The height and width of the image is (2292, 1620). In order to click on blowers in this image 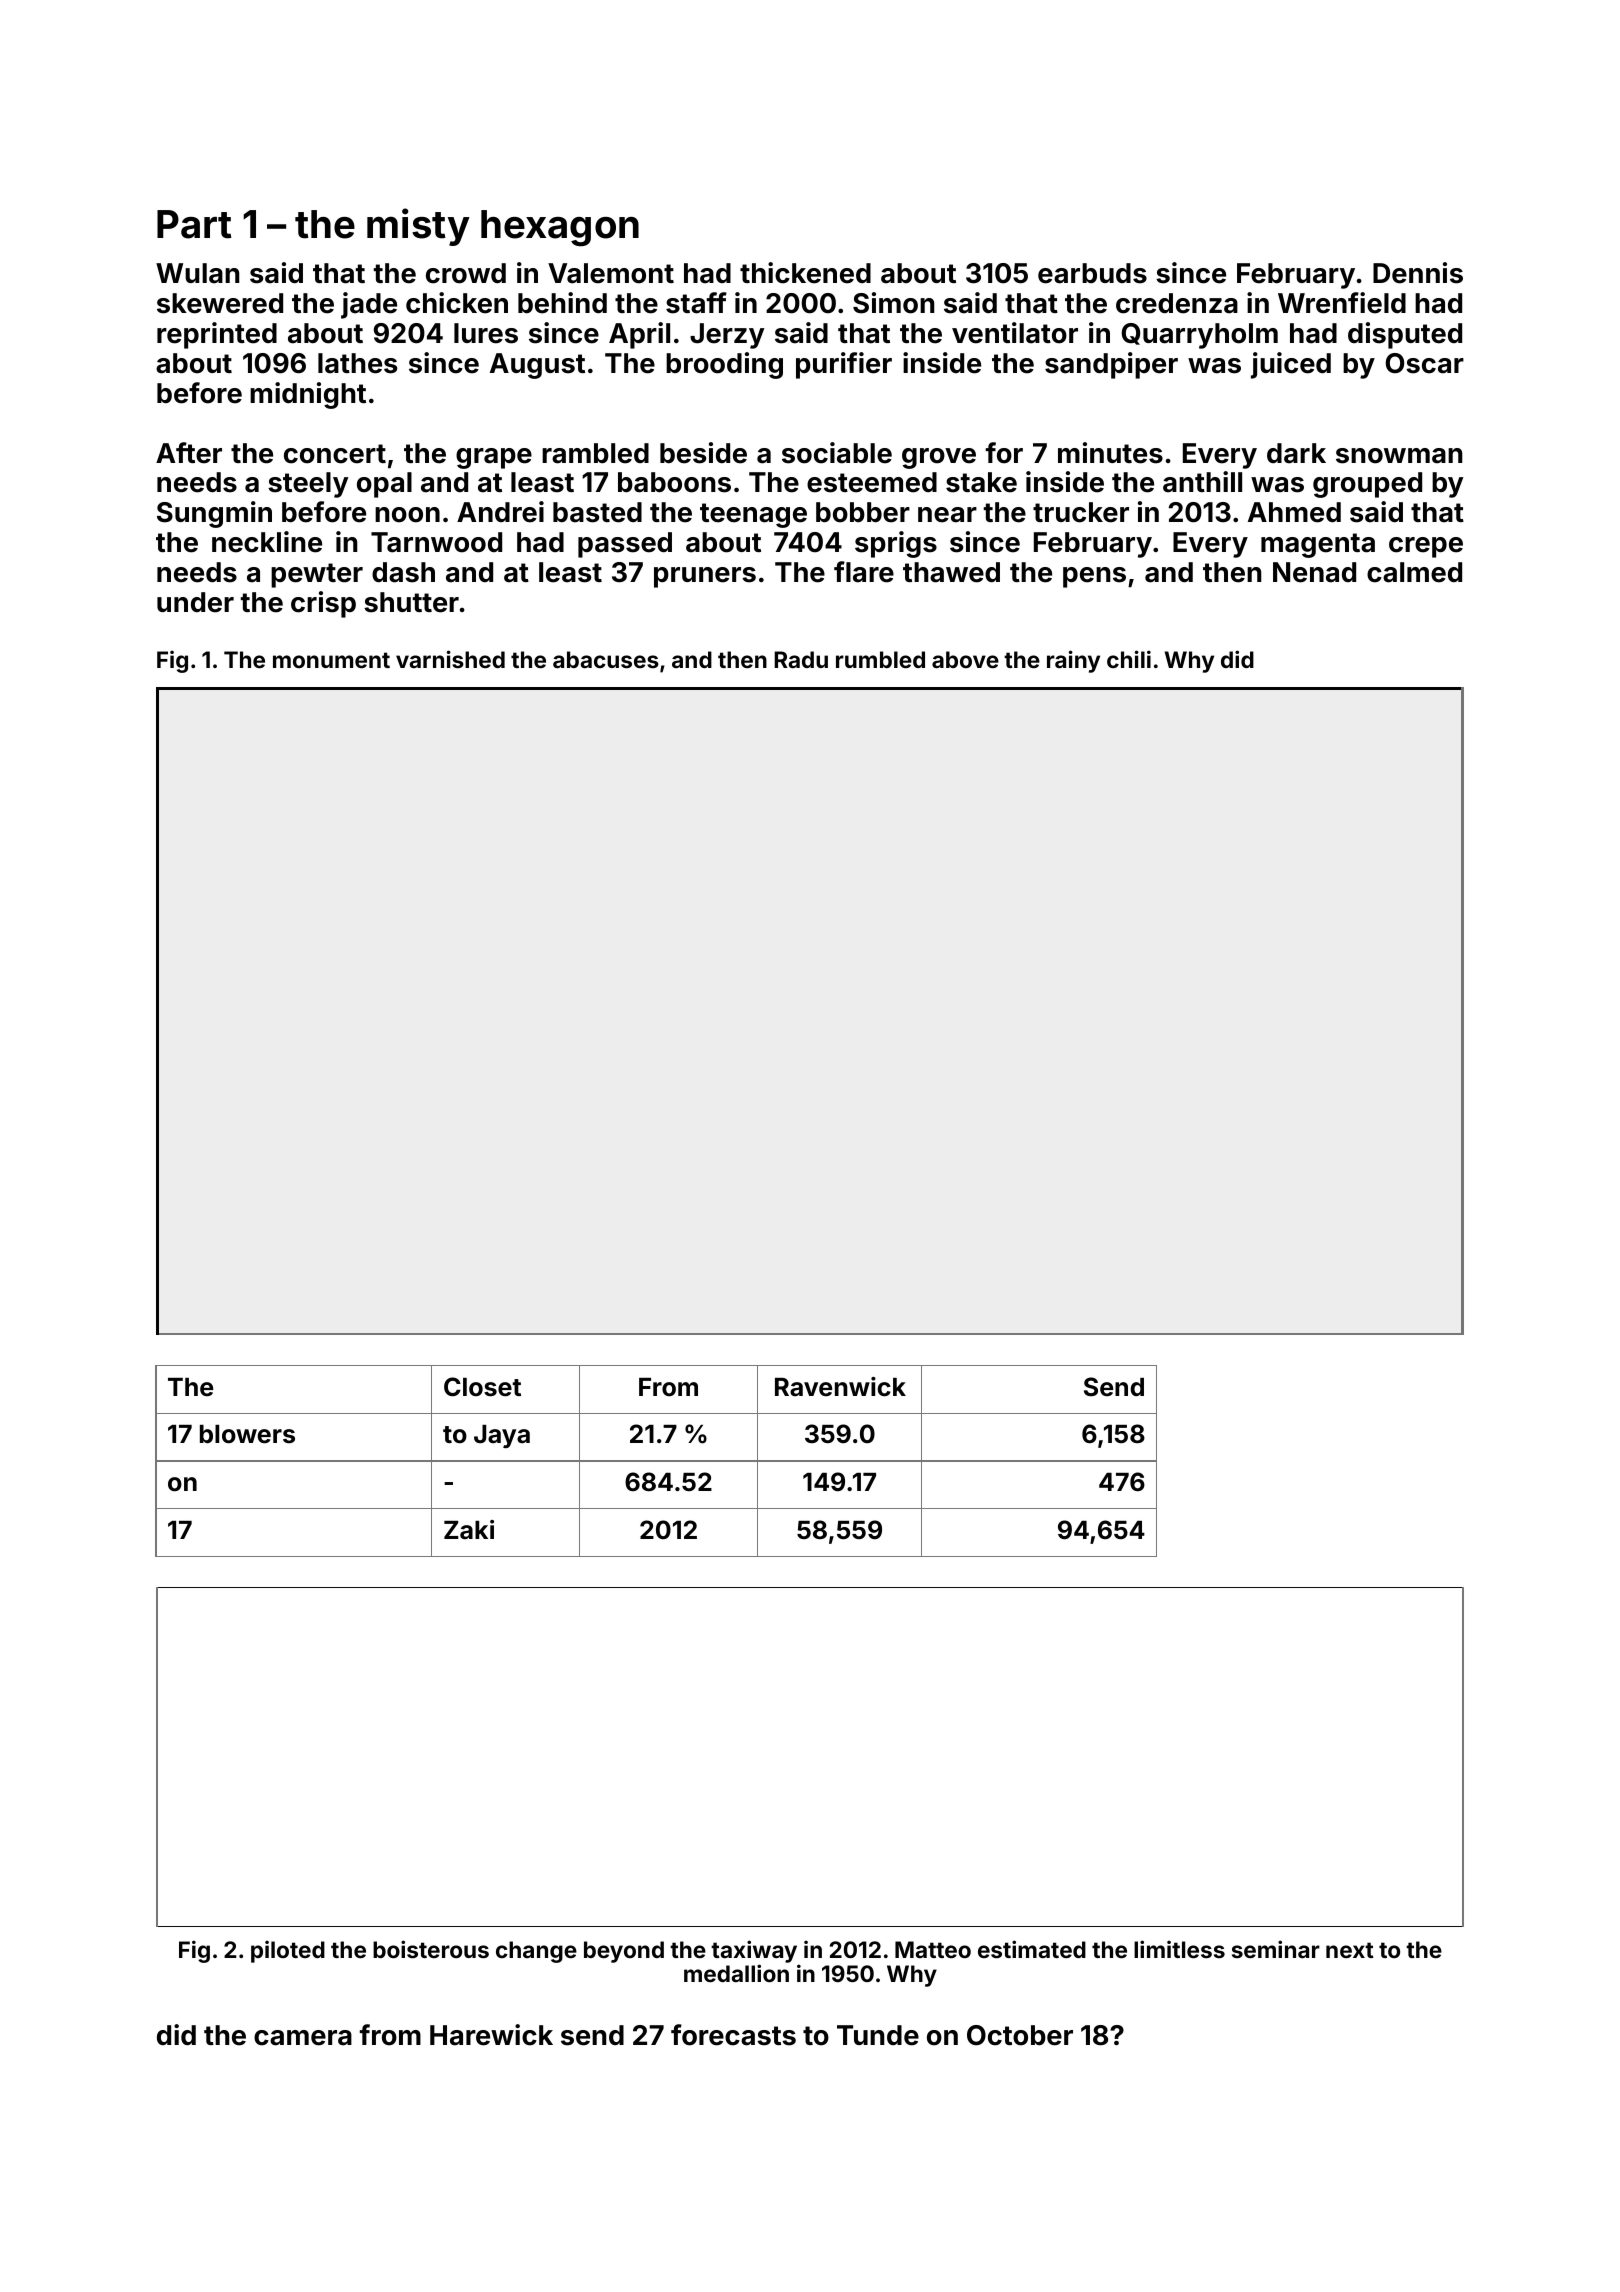, I will do `click(247, 1434)`.
